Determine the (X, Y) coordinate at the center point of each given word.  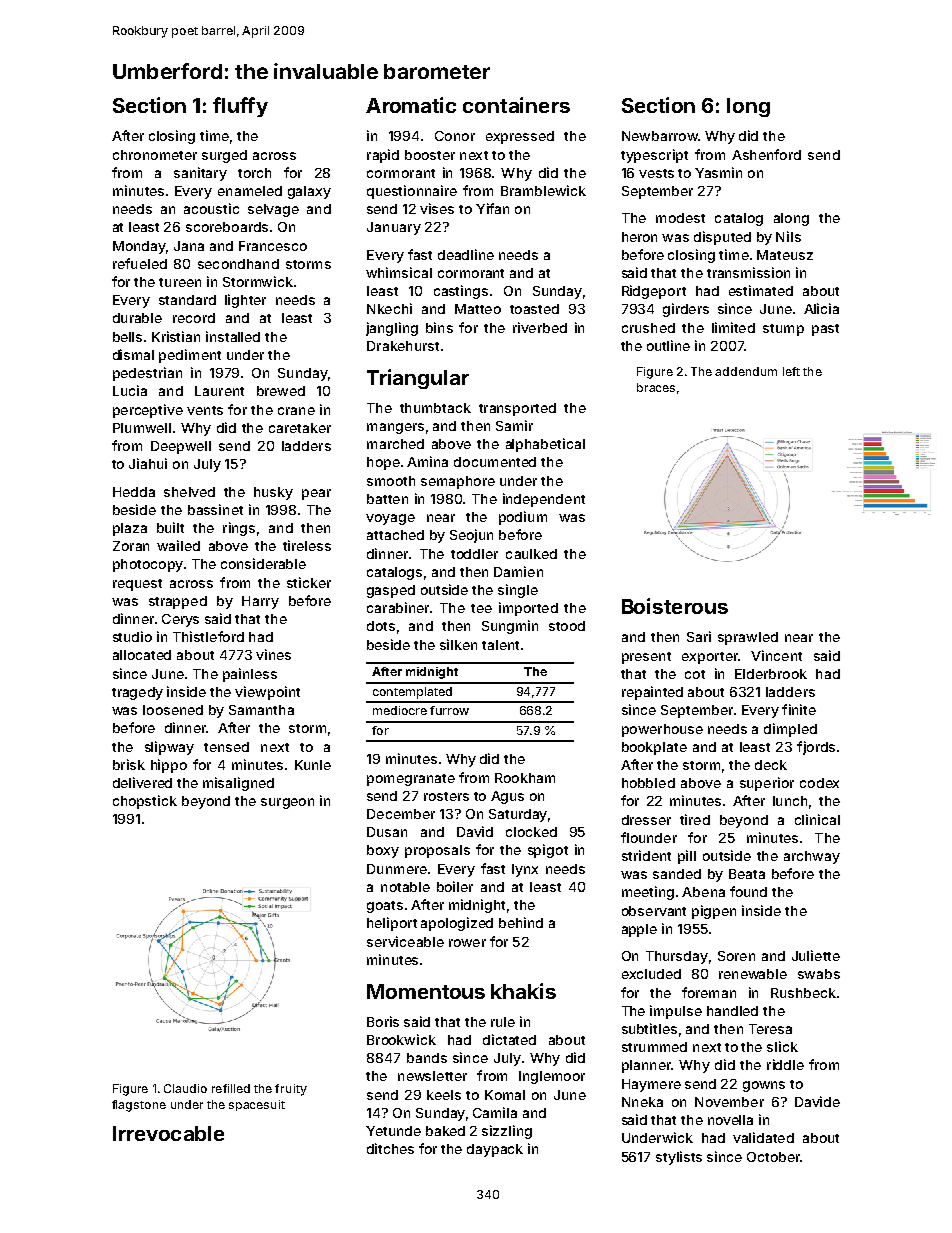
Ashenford (766, 154)
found (748, 891)
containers (516, 105)
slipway (169, 748)
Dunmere (397, 869)
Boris (383, 1021)
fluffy (240, 107)
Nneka (642, 1102)
